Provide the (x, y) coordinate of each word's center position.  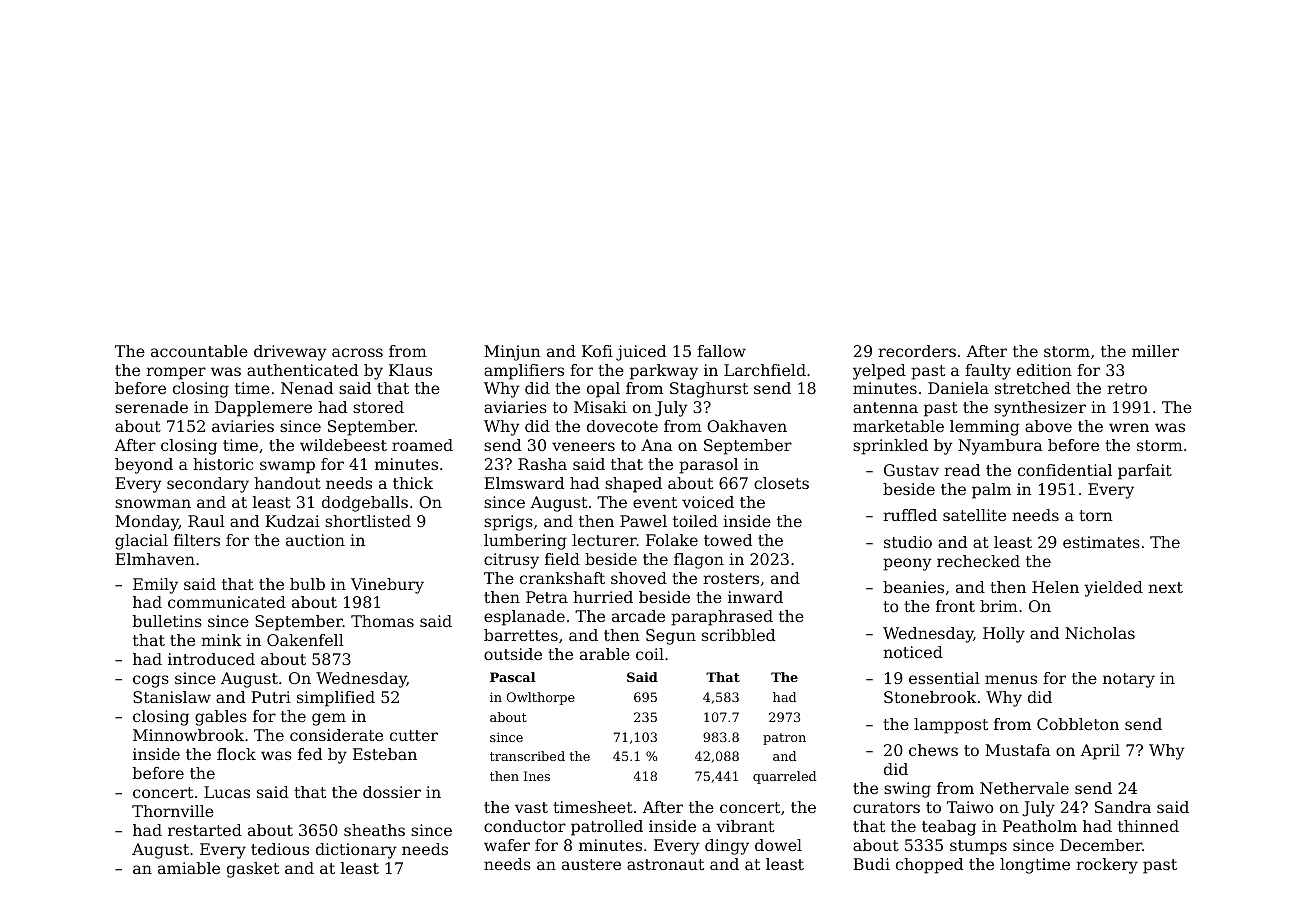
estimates (1101, 542)
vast (531, 807)
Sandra (1123, 807)
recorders (917, 351)
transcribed (527, 756)
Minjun (512, 353)
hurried (603, 597)
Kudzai (292, 521)
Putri (271, 697)
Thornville (173, 811)
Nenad (307, 388)
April (1100, 752)
